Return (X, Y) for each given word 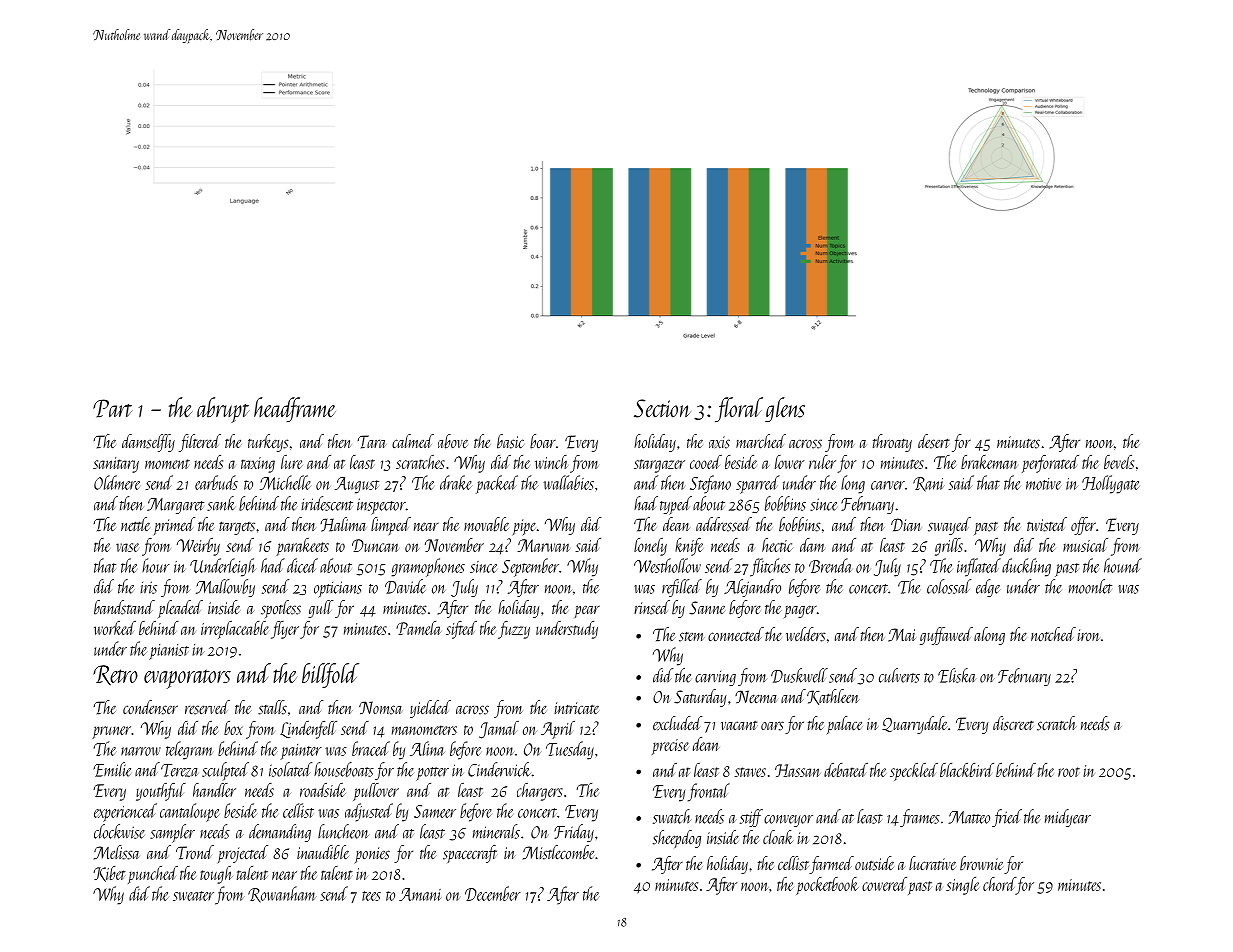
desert (934, 441)
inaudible (323, 852)
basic (510, 441)
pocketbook (827, 886)
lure (292, 462)
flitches (770, 567)
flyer (285, 630)
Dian (906, 525)
